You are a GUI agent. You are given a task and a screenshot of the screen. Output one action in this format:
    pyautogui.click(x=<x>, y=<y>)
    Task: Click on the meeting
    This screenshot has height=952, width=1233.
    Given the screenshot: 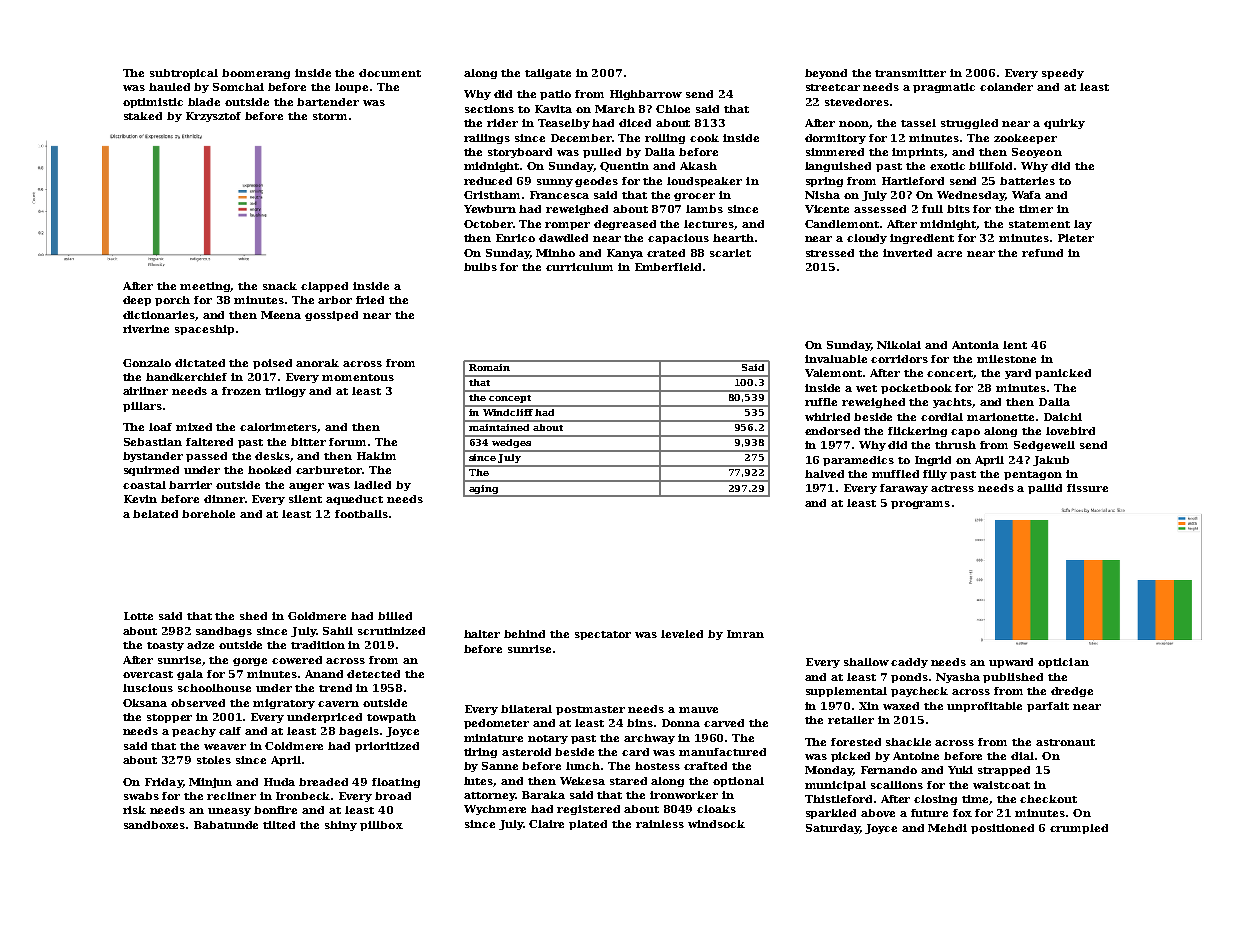 What is the action you would take?
    pyautogui.click(x=205, y=287)
